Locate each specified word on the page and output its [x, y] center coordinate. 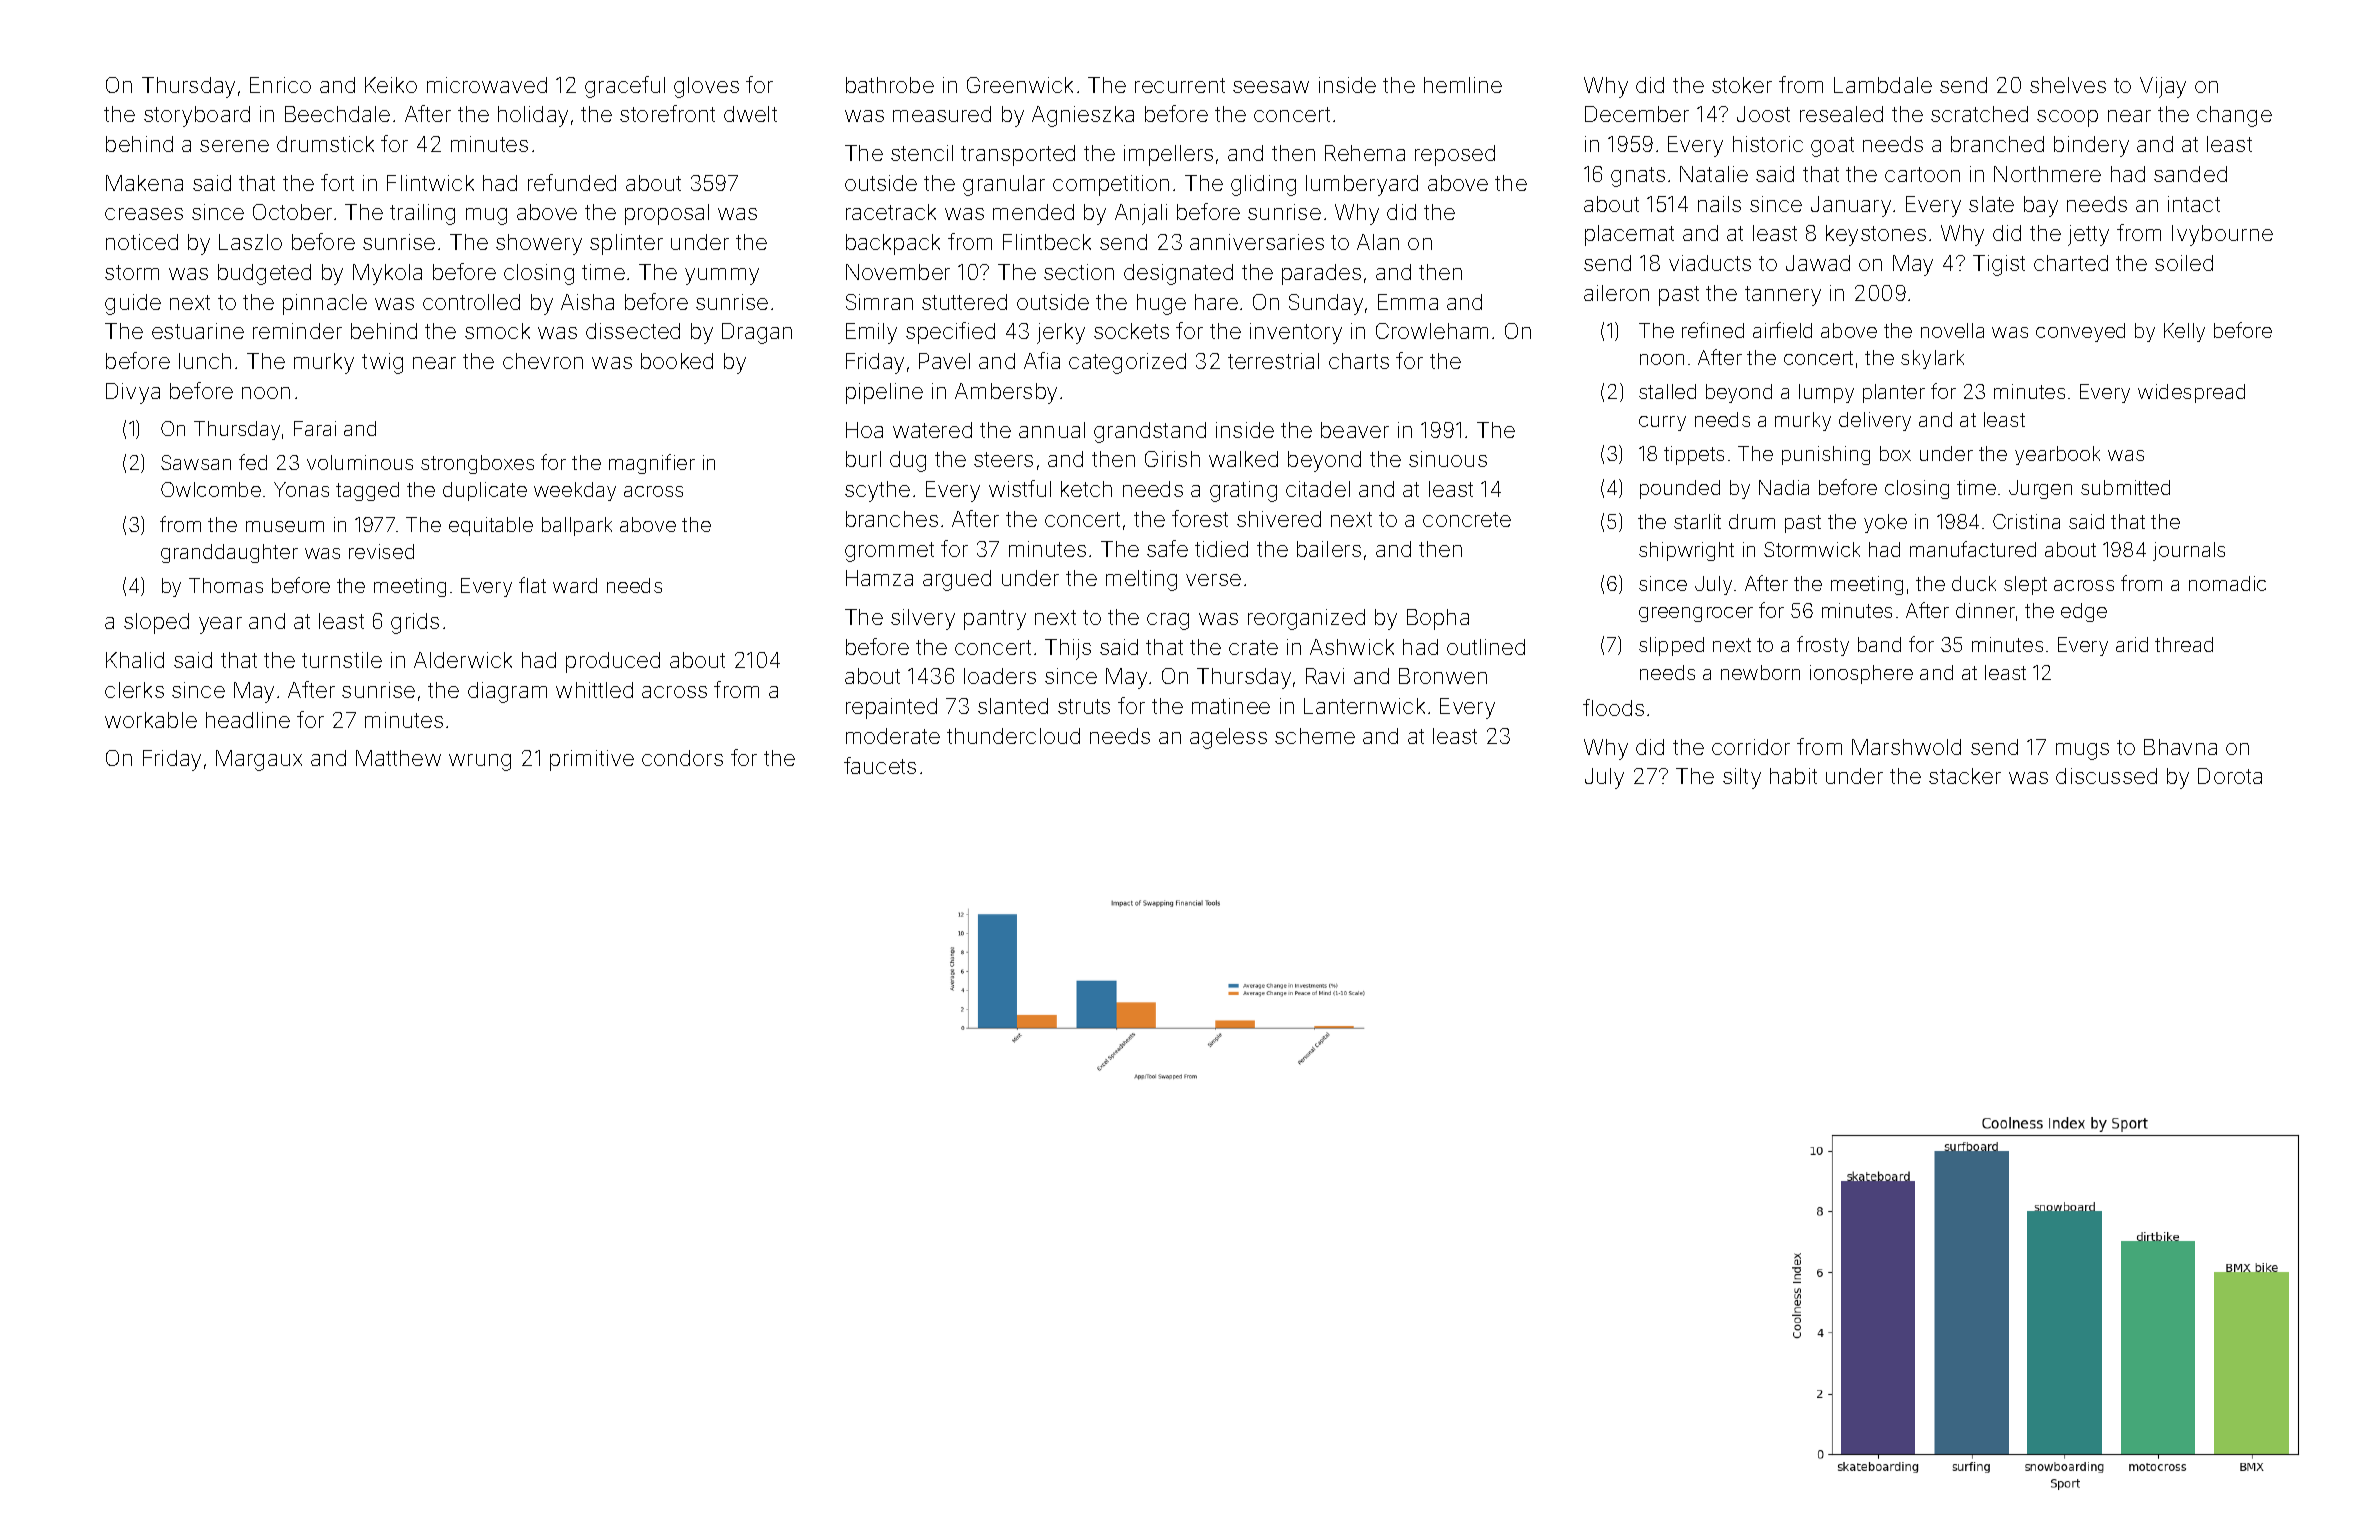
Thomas [226, 585]
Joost [1763, 114]
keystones [1876, 235]
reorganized [1306, 619]
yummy [722, 276]
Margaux [259, 760]
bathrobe [890, 85]
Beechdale [337, 114]
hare [1216, 302]
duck [1974, 583]
